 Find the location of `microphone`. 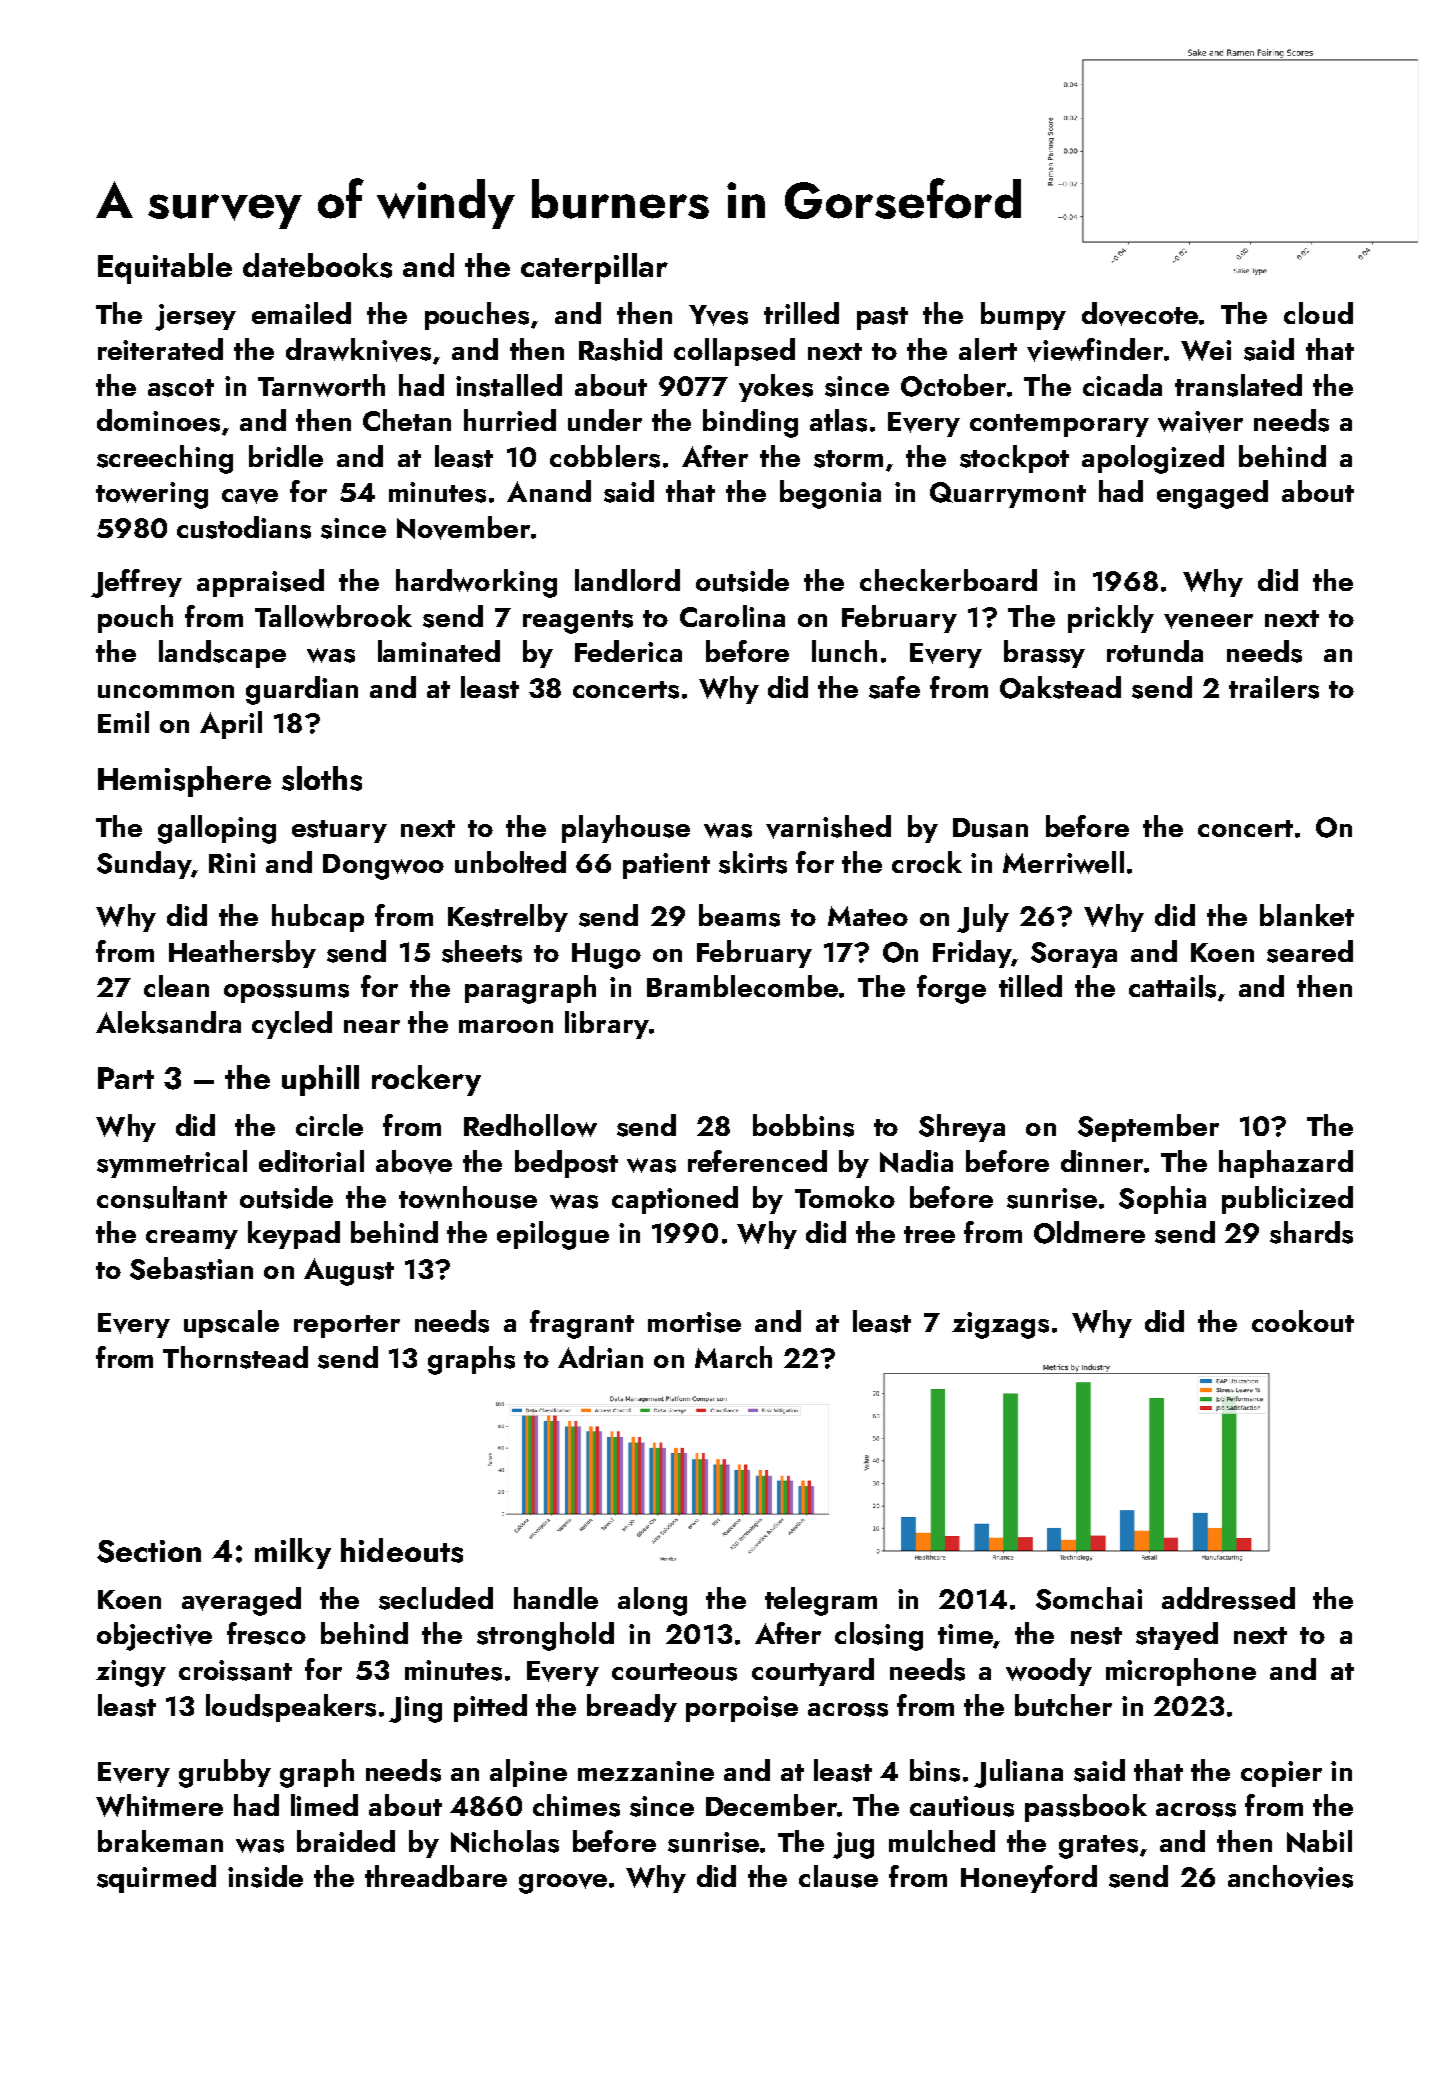

microphone is located at coordinates (1181, 1672).
